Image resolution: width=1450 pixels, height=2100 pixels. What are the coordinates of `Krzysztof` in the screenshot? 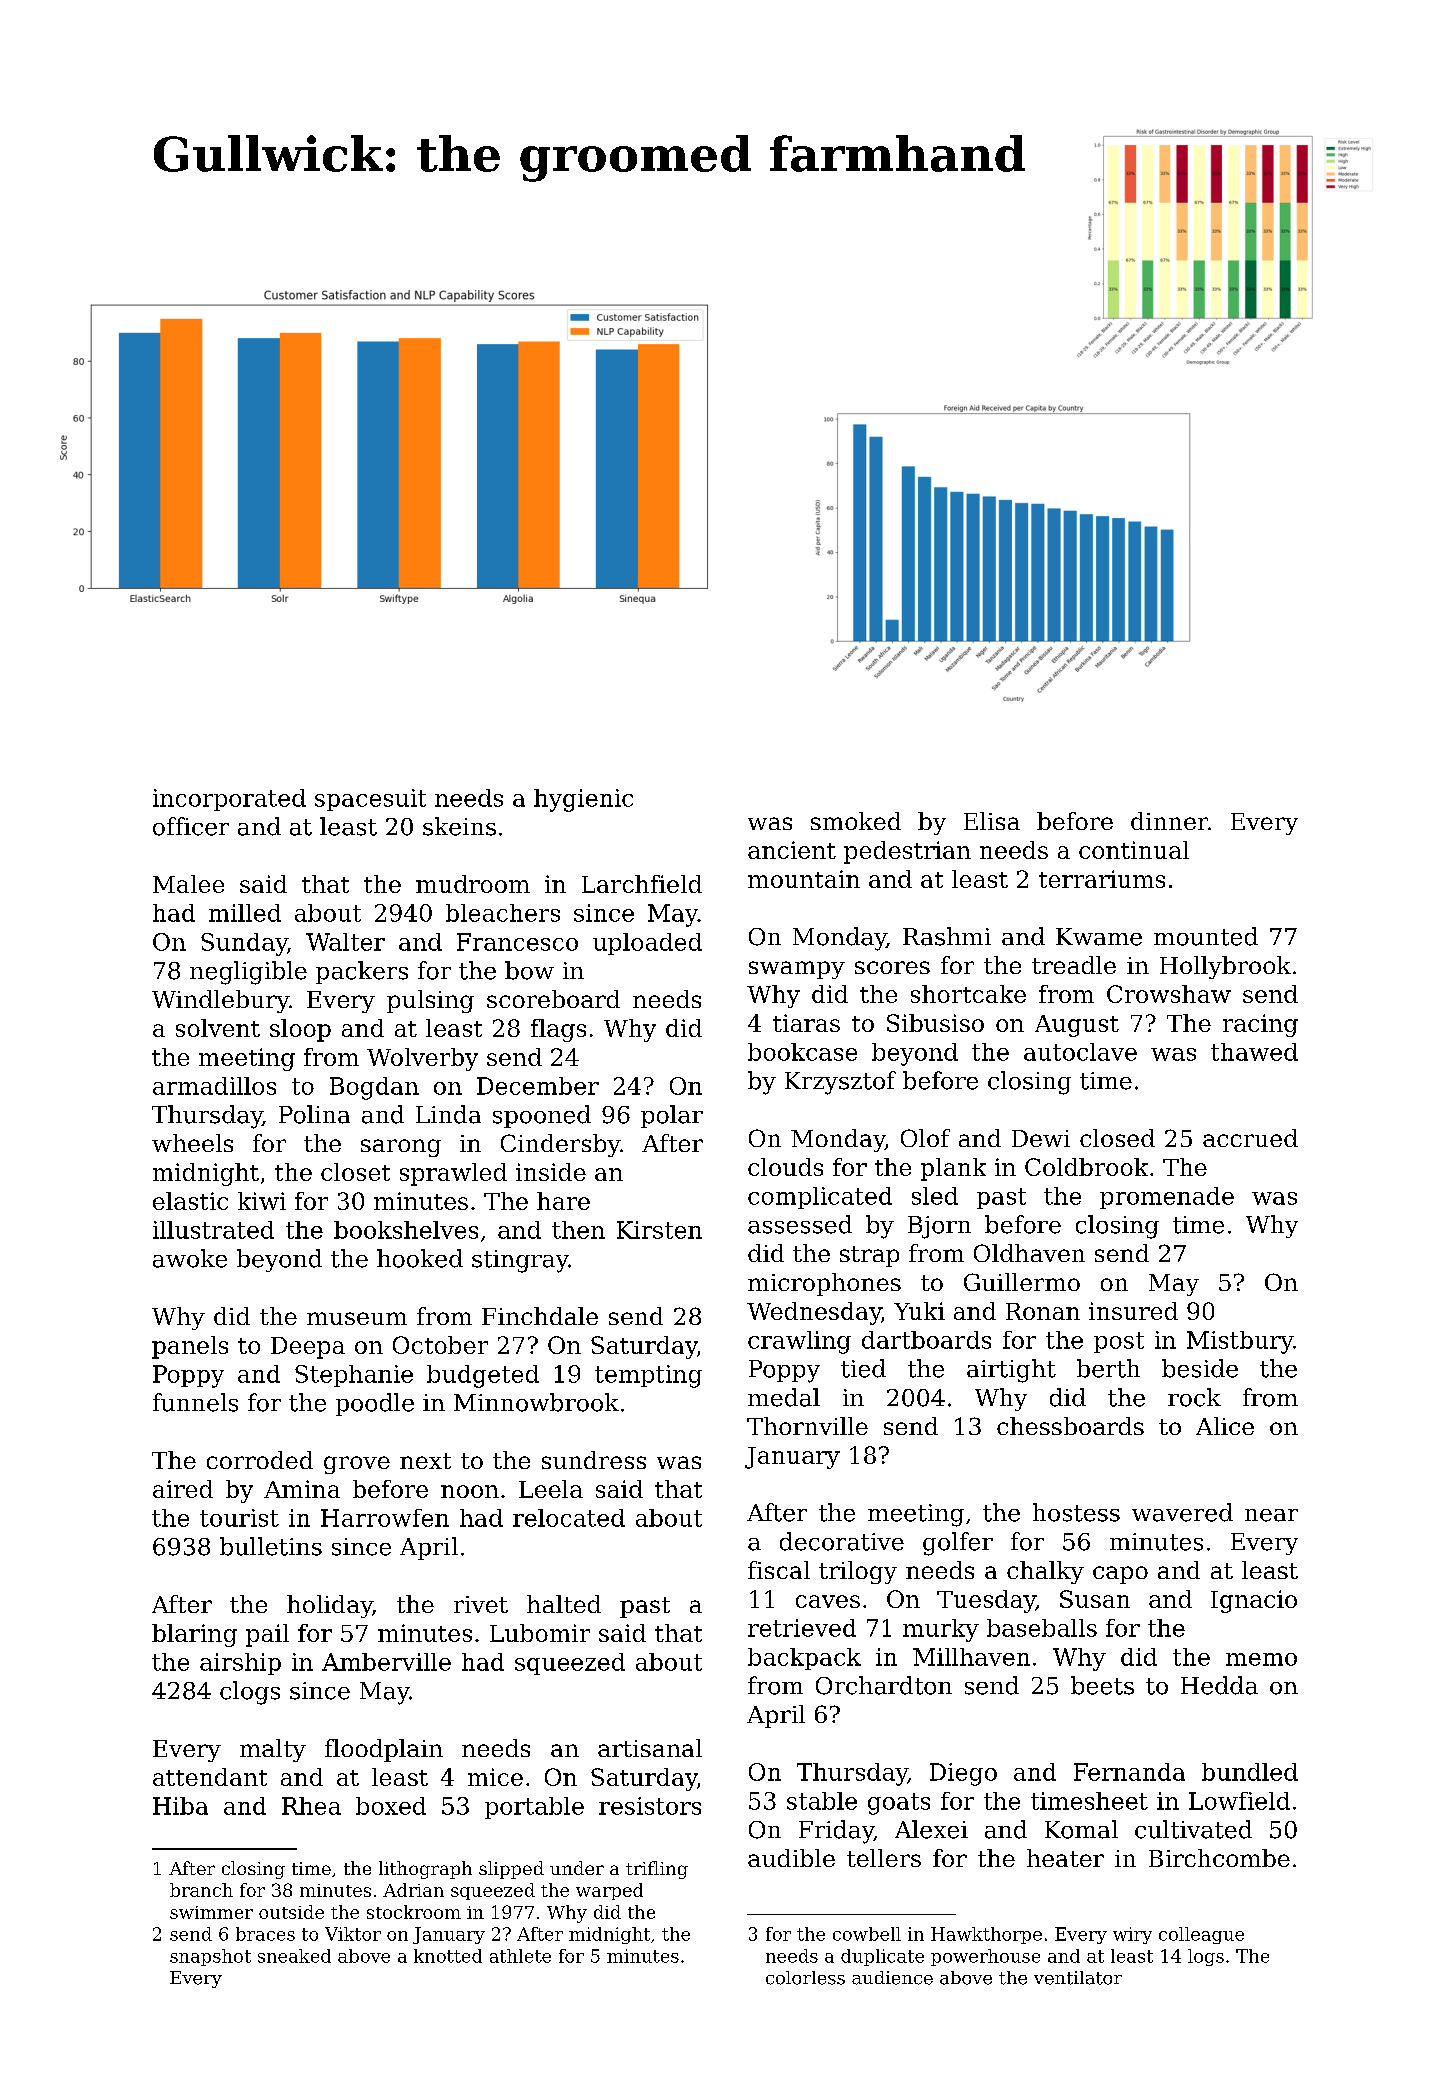 It's located at (840, 1083).
